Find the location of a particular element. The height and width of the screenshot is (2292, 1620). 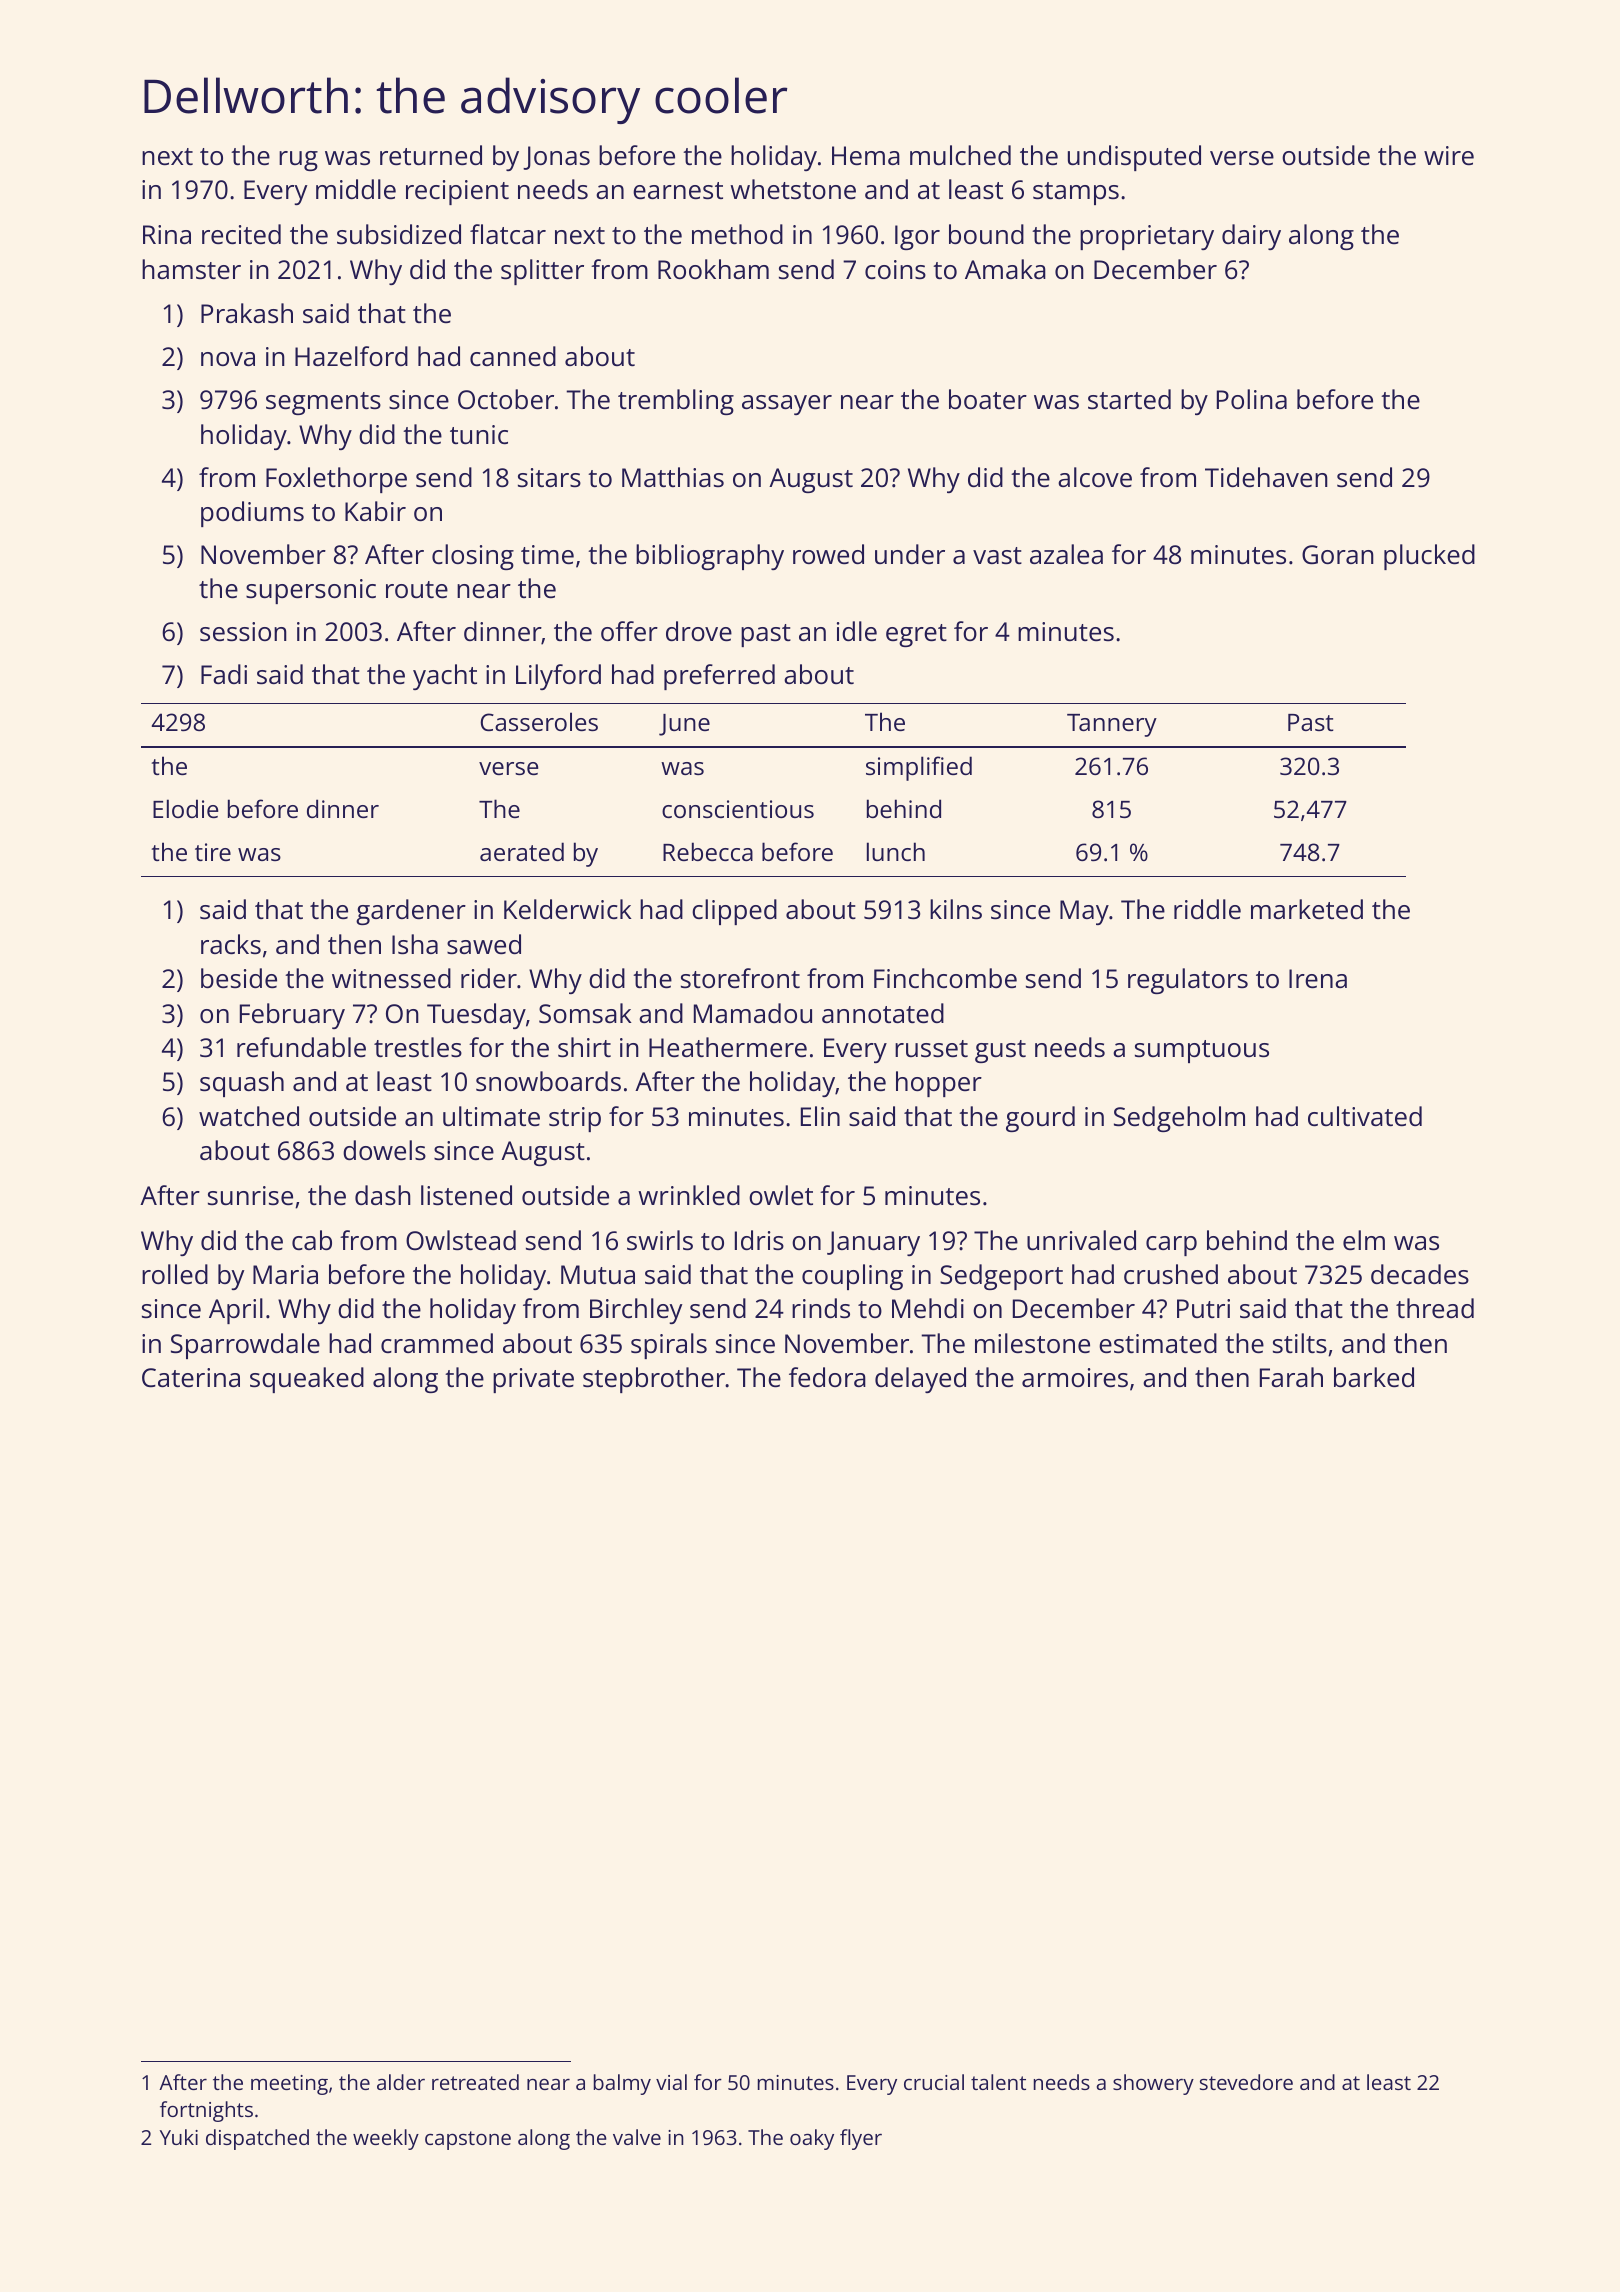

sitars is located at coordinates (549, 477).
